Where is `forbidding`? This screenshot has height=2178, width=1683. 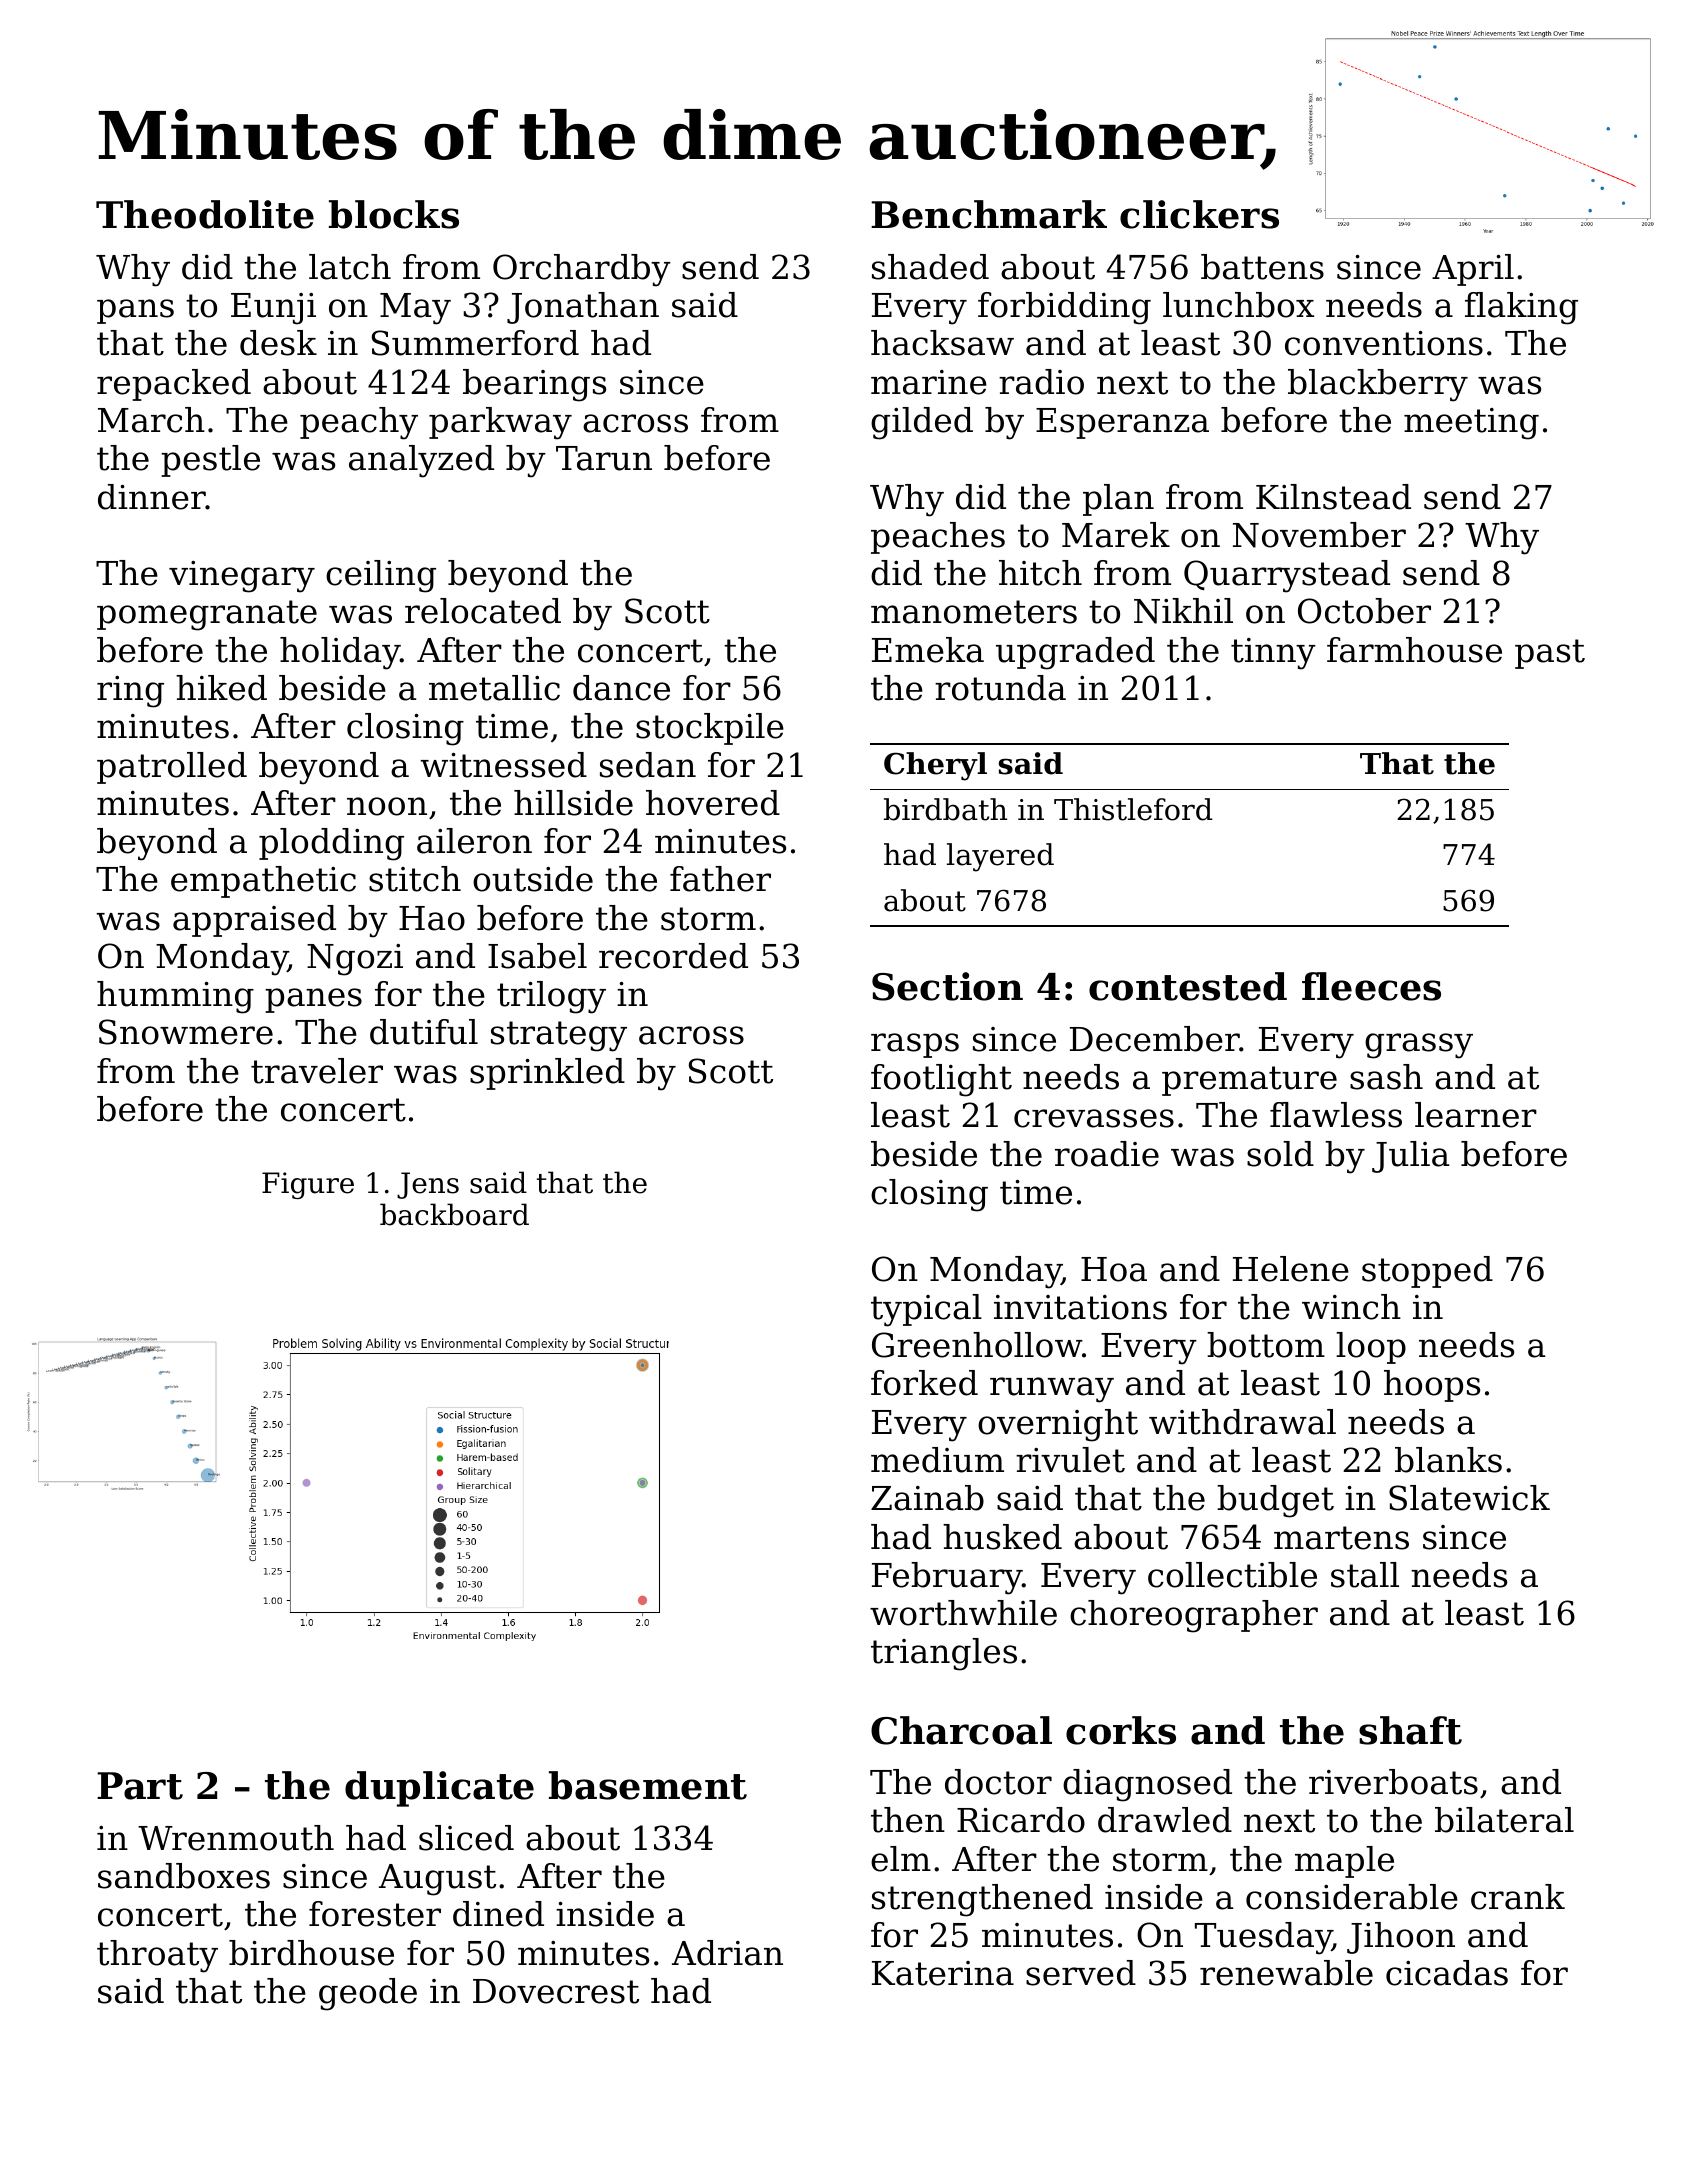
forbidding is located at coordinates (1064, 308).
